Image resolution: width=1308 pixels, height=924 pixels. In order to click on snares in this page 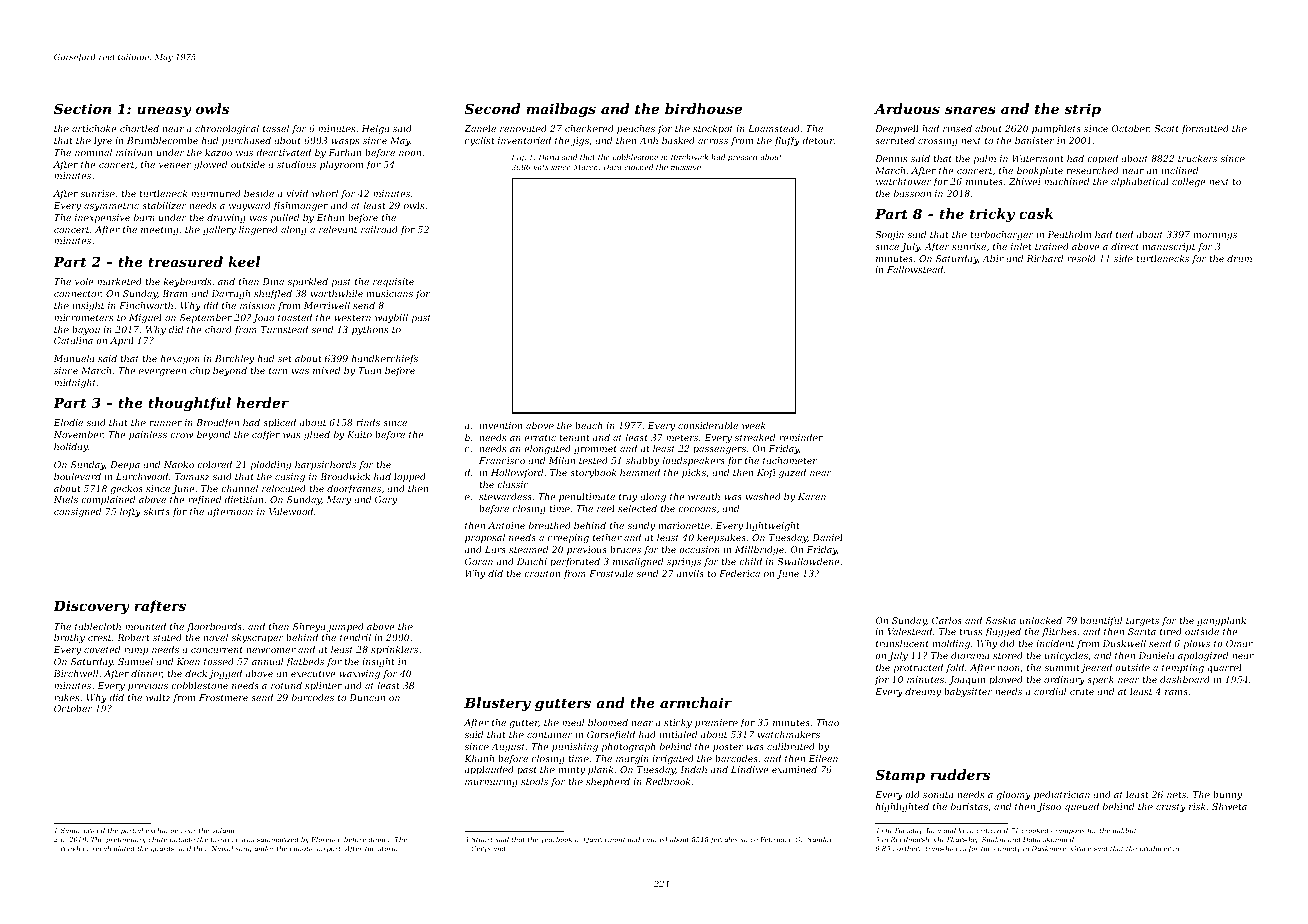, I will do `click(970, 110)`.
